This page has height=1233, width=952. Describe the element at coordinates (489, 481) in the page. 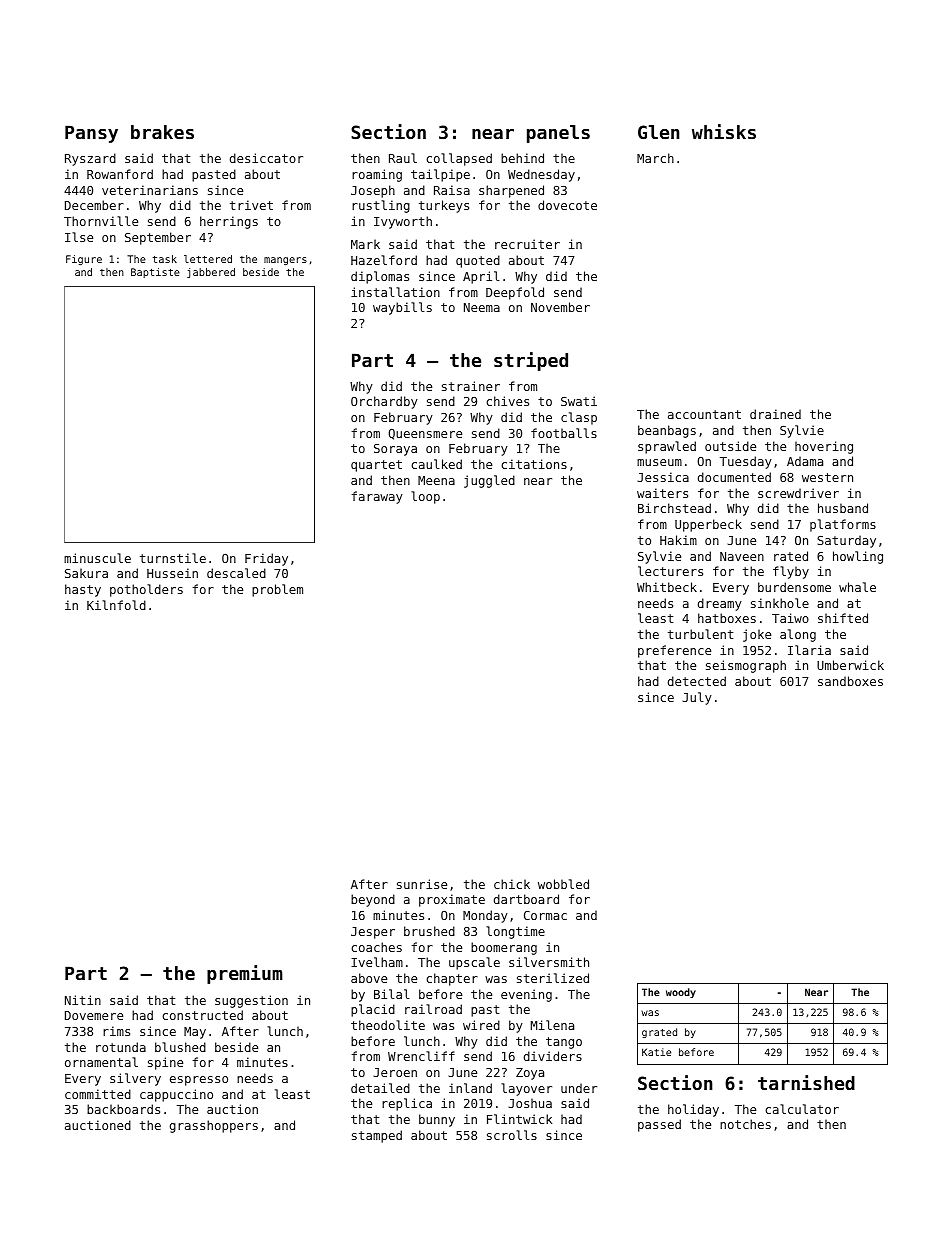

I see `juggled` at that location.
